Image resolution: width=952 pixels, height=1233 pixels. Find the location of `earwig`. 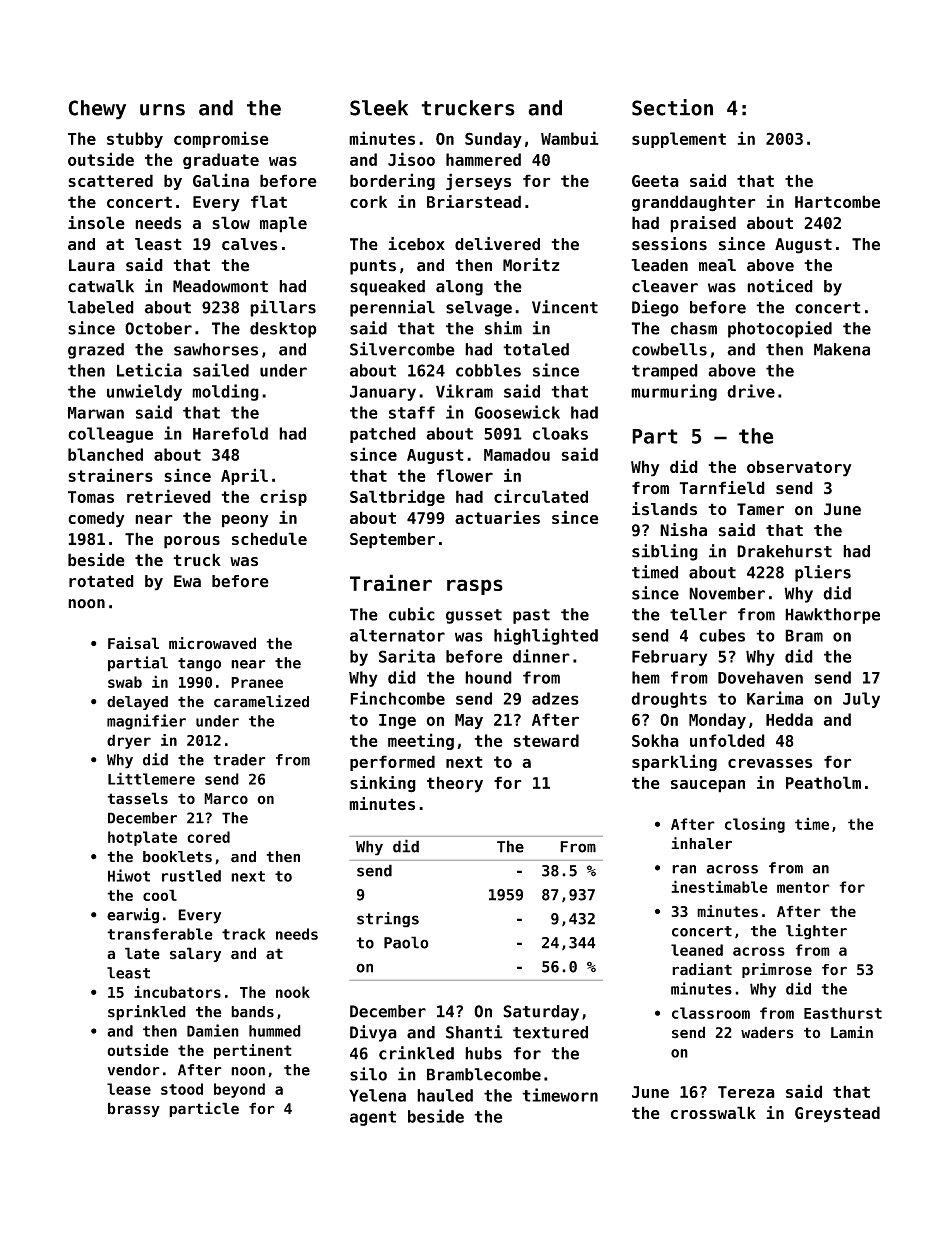

earwig is located at coordinates (133, 916).
